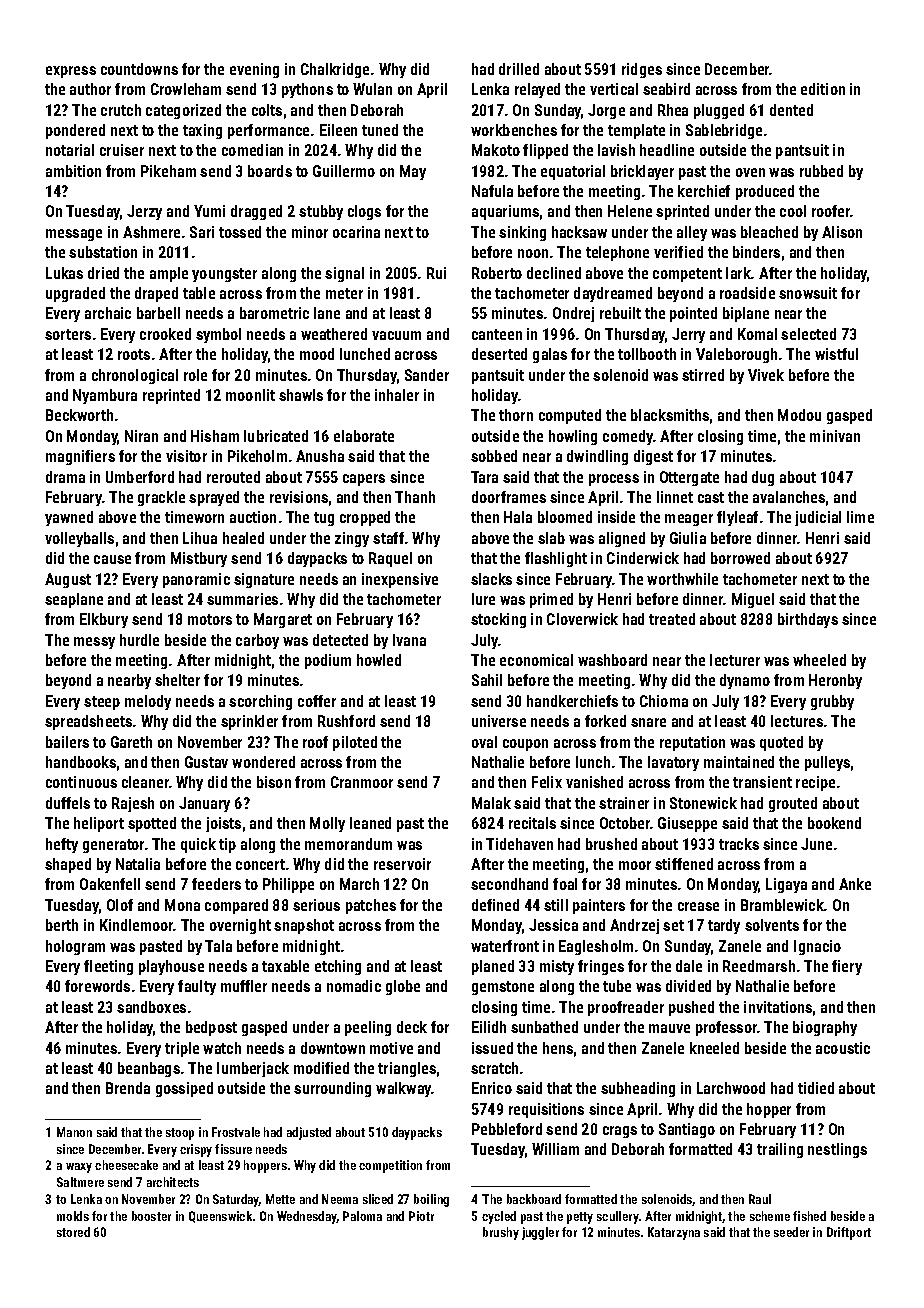 The width and height of the screenshot is (924, 1308). I want to click on produced, so click(765, 192).
